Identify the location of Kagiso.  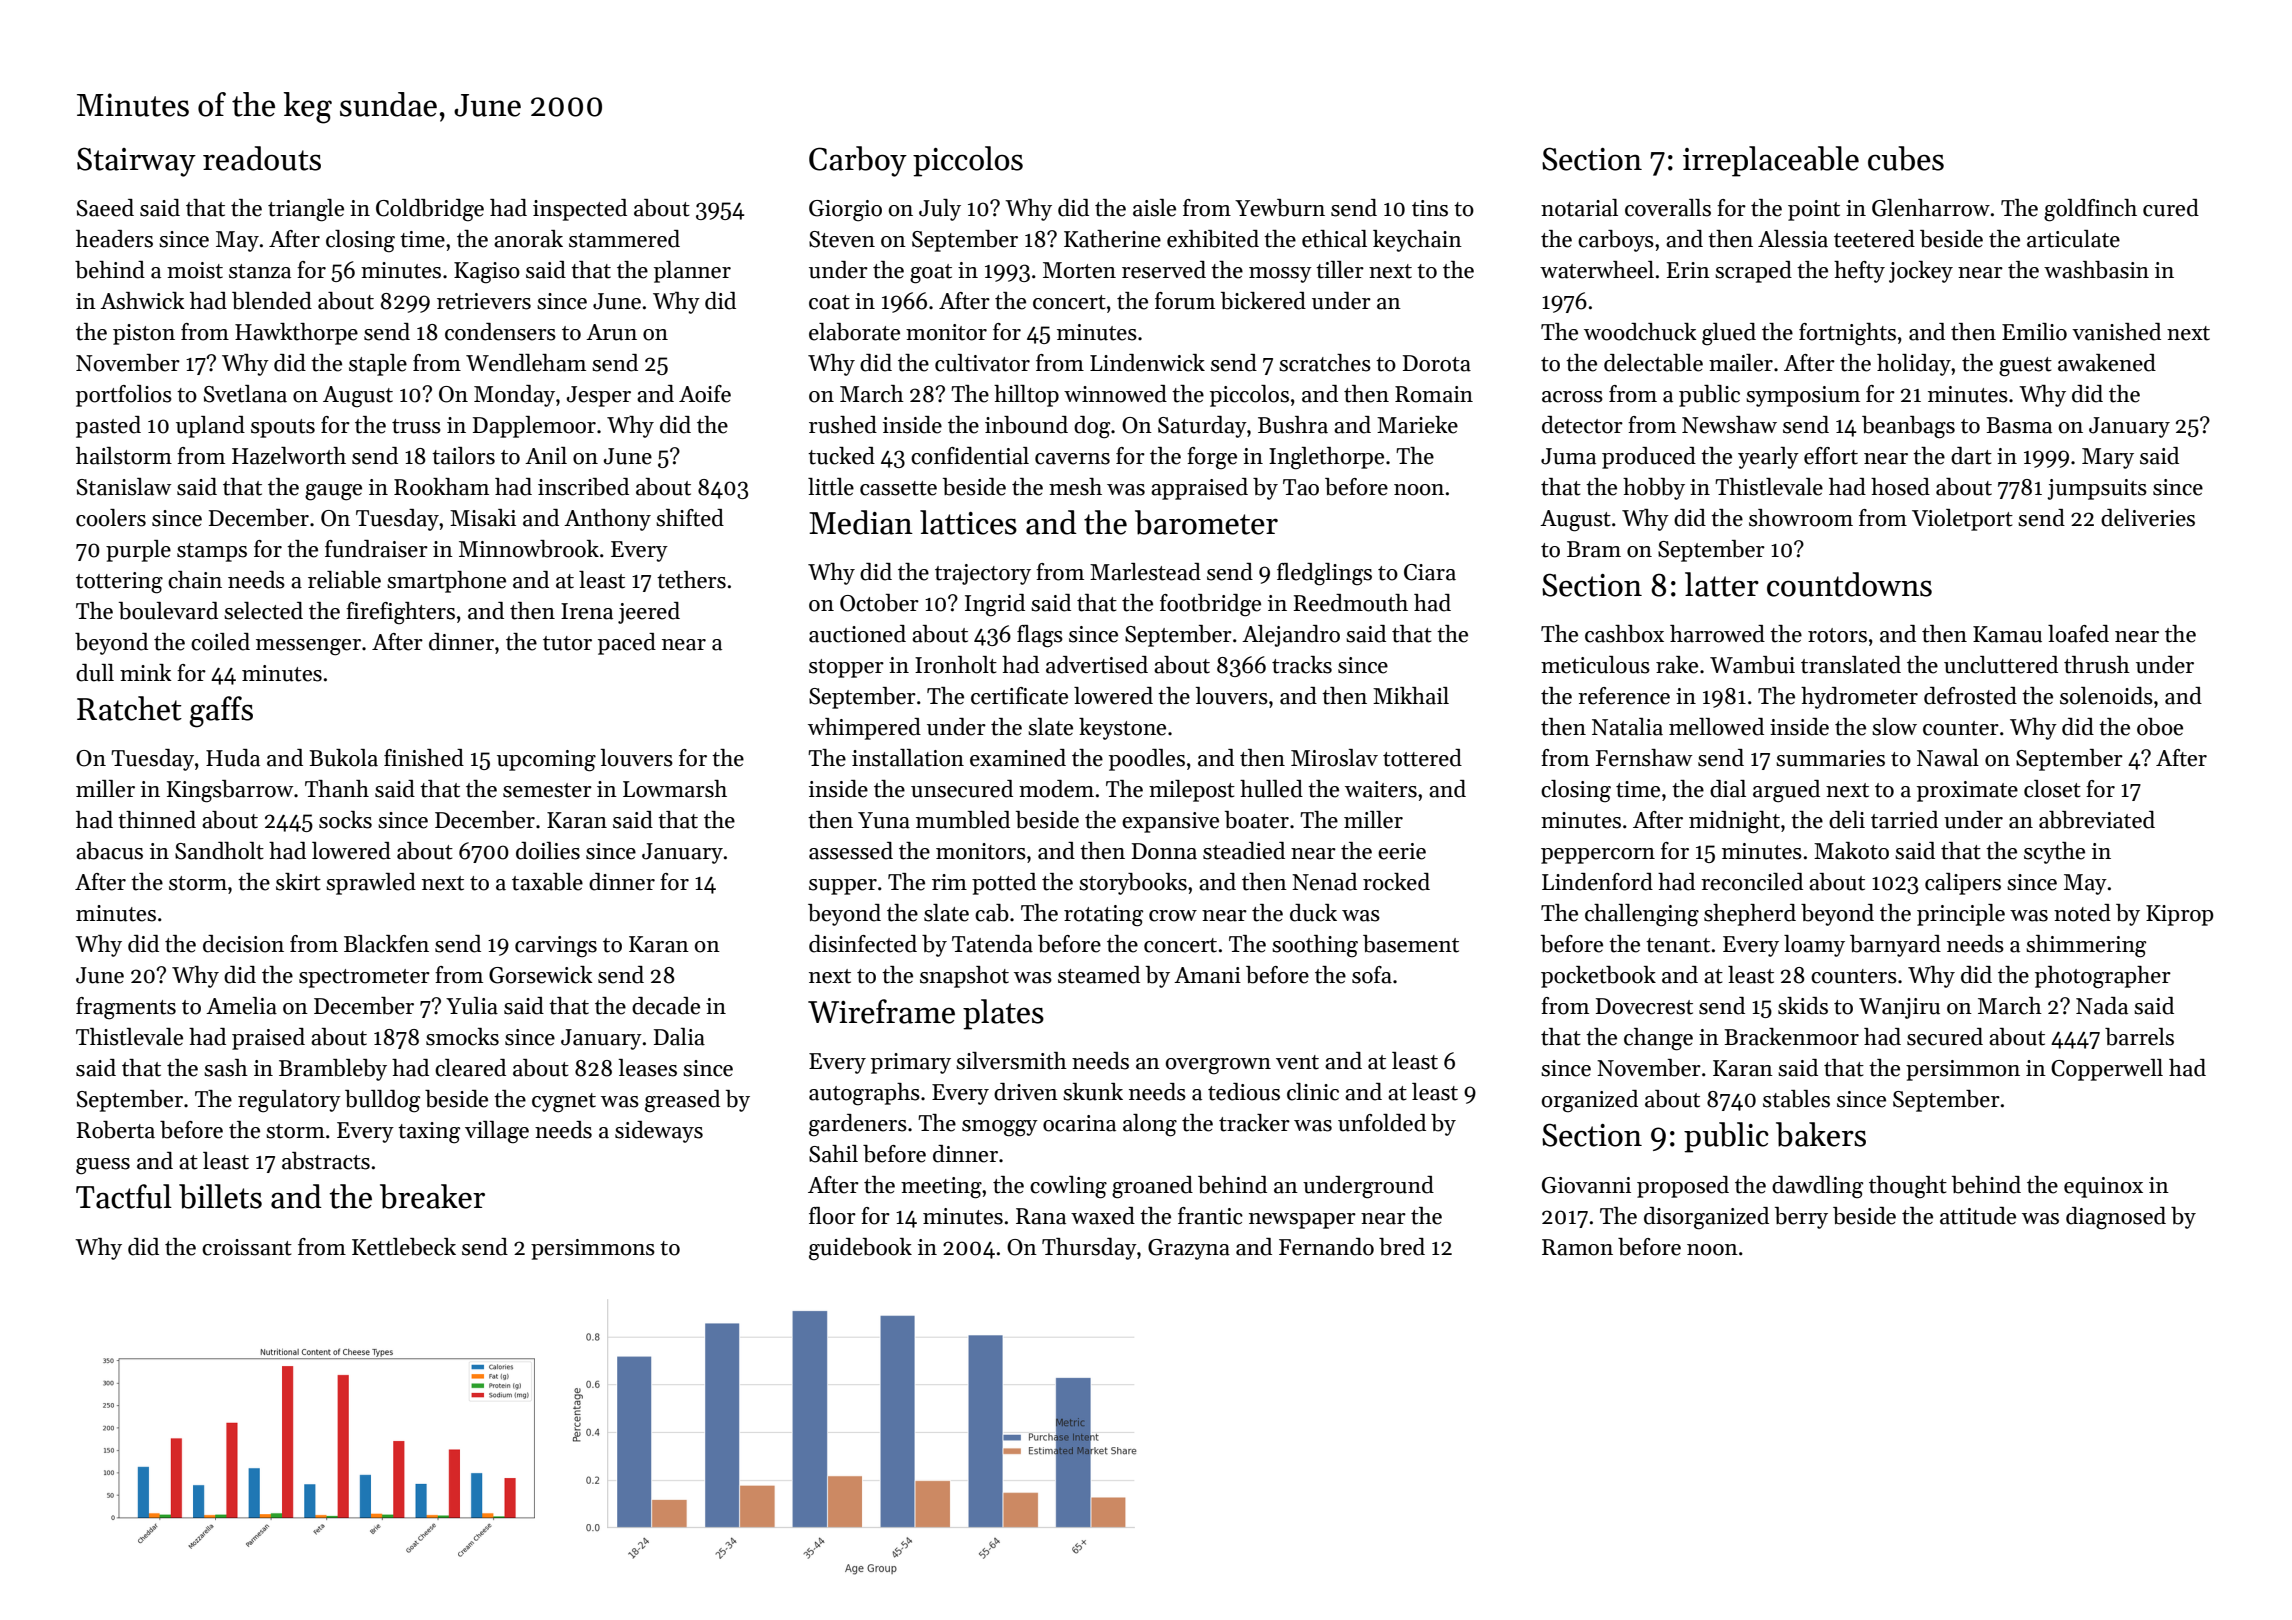
(487, 273).
